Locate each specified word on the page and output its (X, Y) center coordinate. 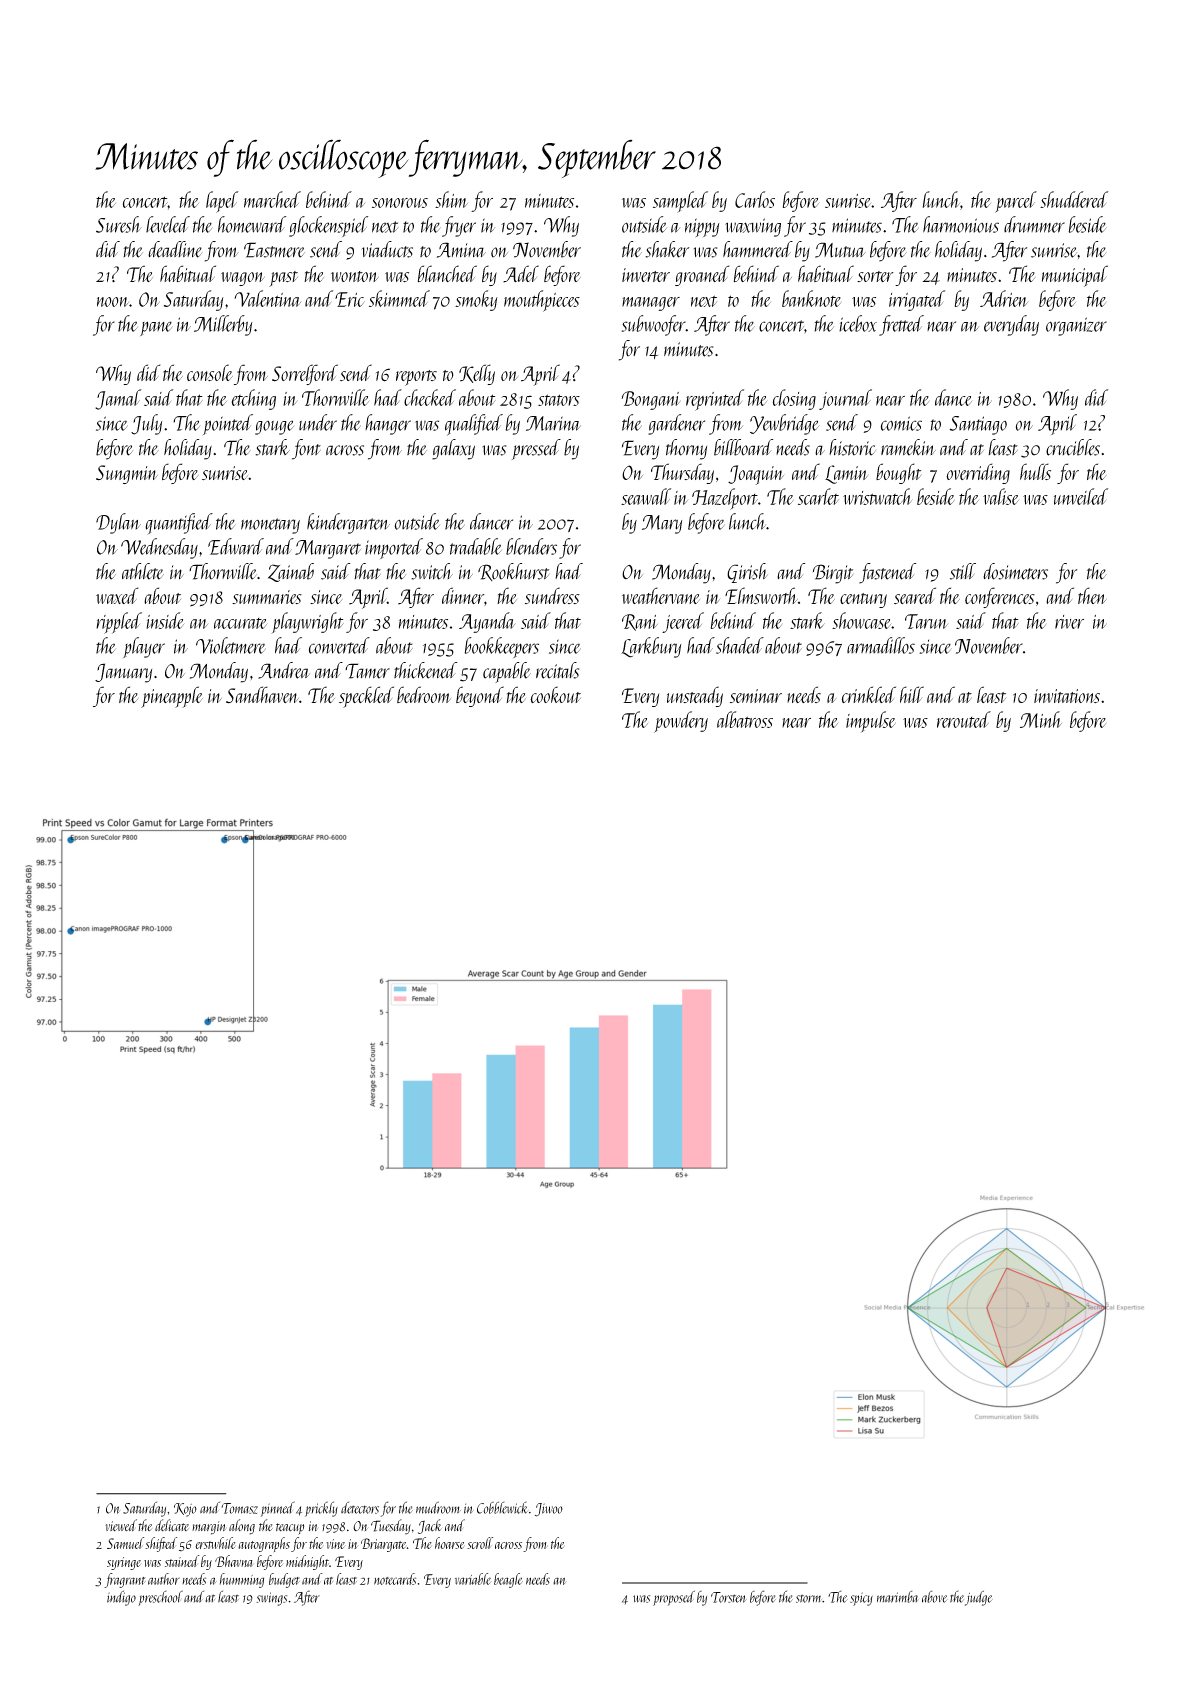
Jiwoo (549, 1510)
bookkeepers (501, 647)
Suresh (119, 224)
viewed (121, 1525)
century (863, 600)
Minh (1041, 719)
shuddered (1074, 199)
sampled (680, 202)
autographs (264, 1544)
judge (979, 1598)
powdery (681, 722)
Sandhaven (262, 695)
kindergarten (348, 523)
